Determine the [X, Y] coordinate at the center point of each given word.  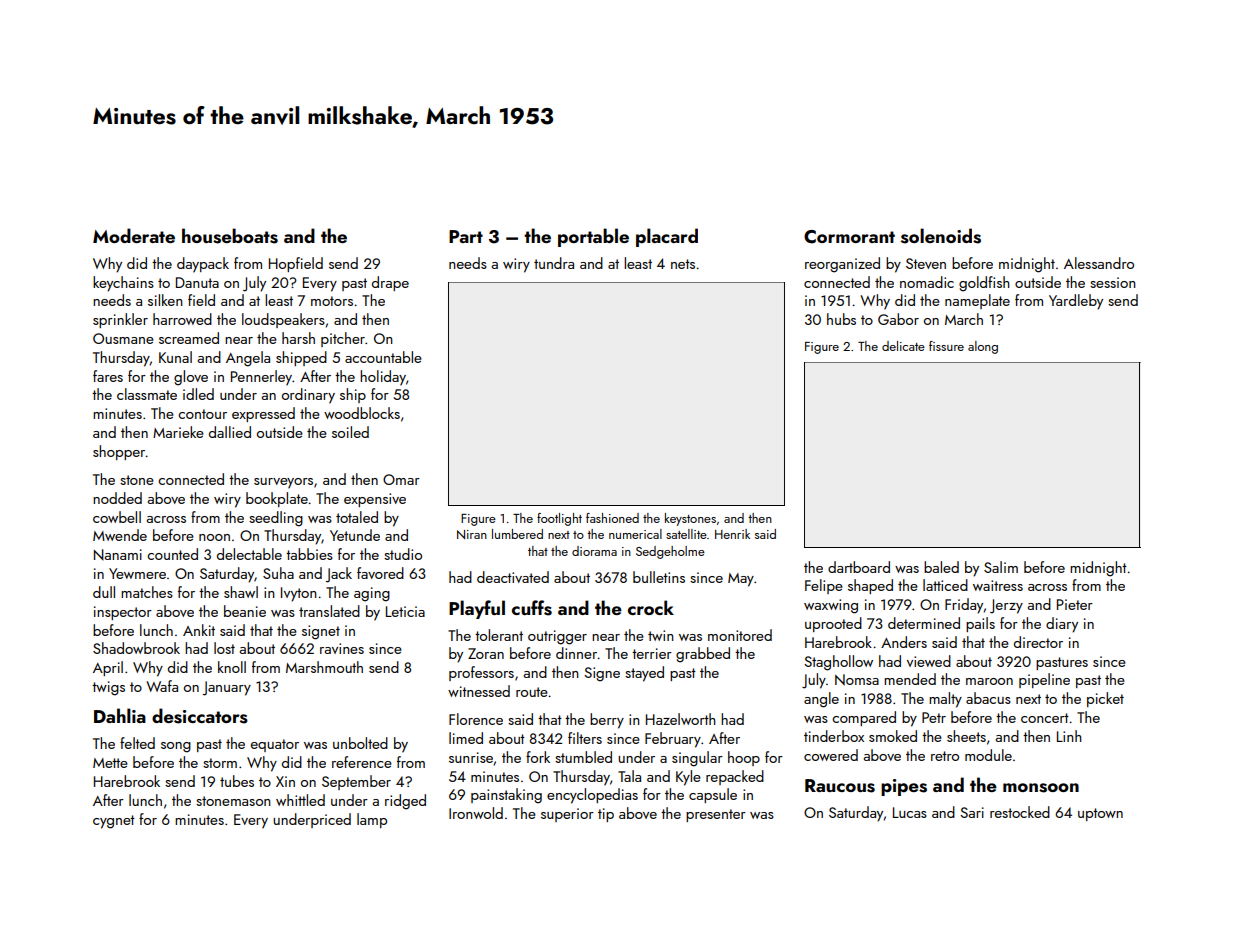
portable [593, 237]
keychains [123, 284]
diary [1062, 625]
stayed [644, 674]
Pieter [1075, 604]
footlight [559, 519]
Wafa [162, 686]
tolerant [499, 635]
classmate [147, 394]
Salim [1001, 567]
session [1113, 282]
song [176, 747]
